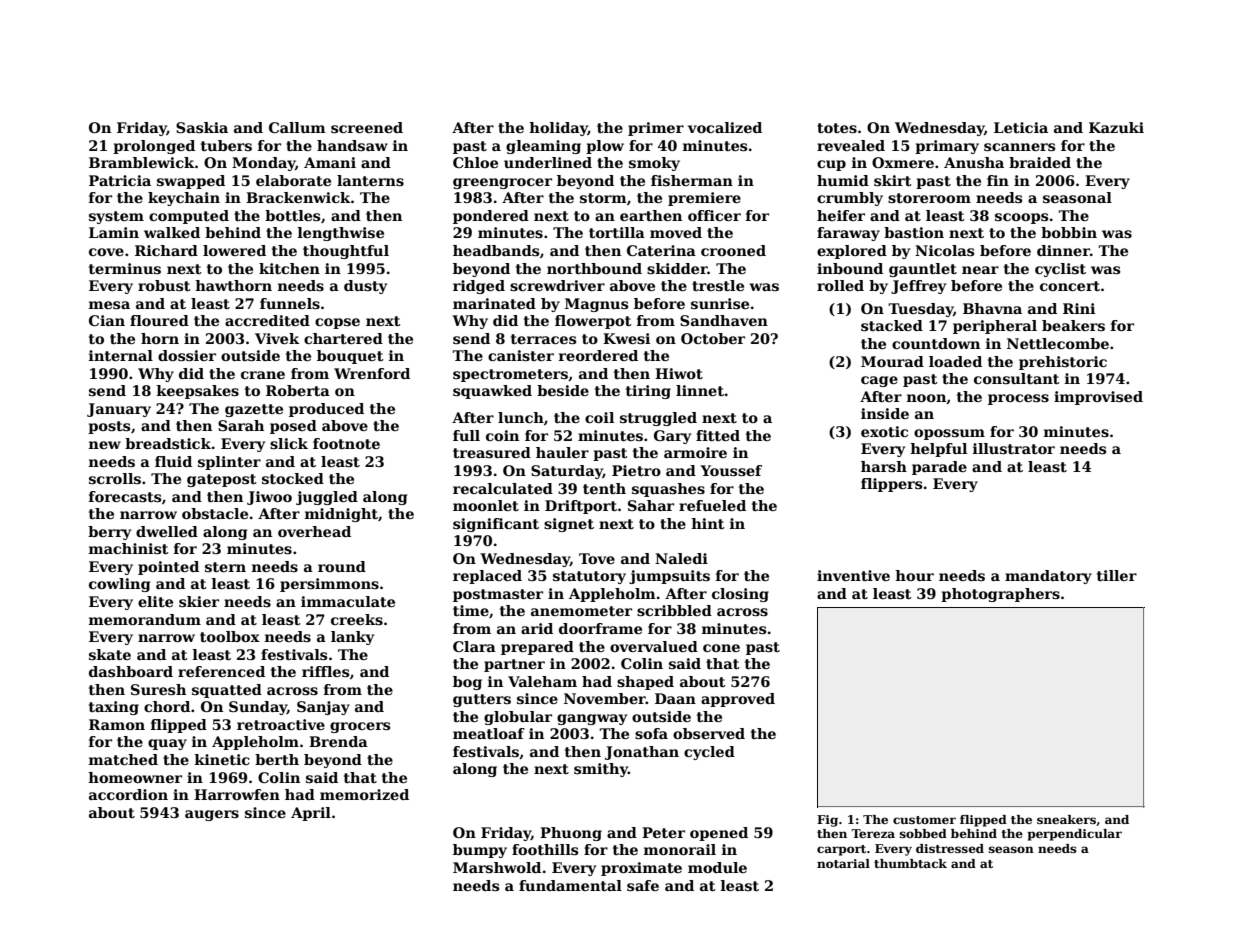  Describe the element at coordinates (1116, 127) in the document. I see `Kazuki` at that location.
